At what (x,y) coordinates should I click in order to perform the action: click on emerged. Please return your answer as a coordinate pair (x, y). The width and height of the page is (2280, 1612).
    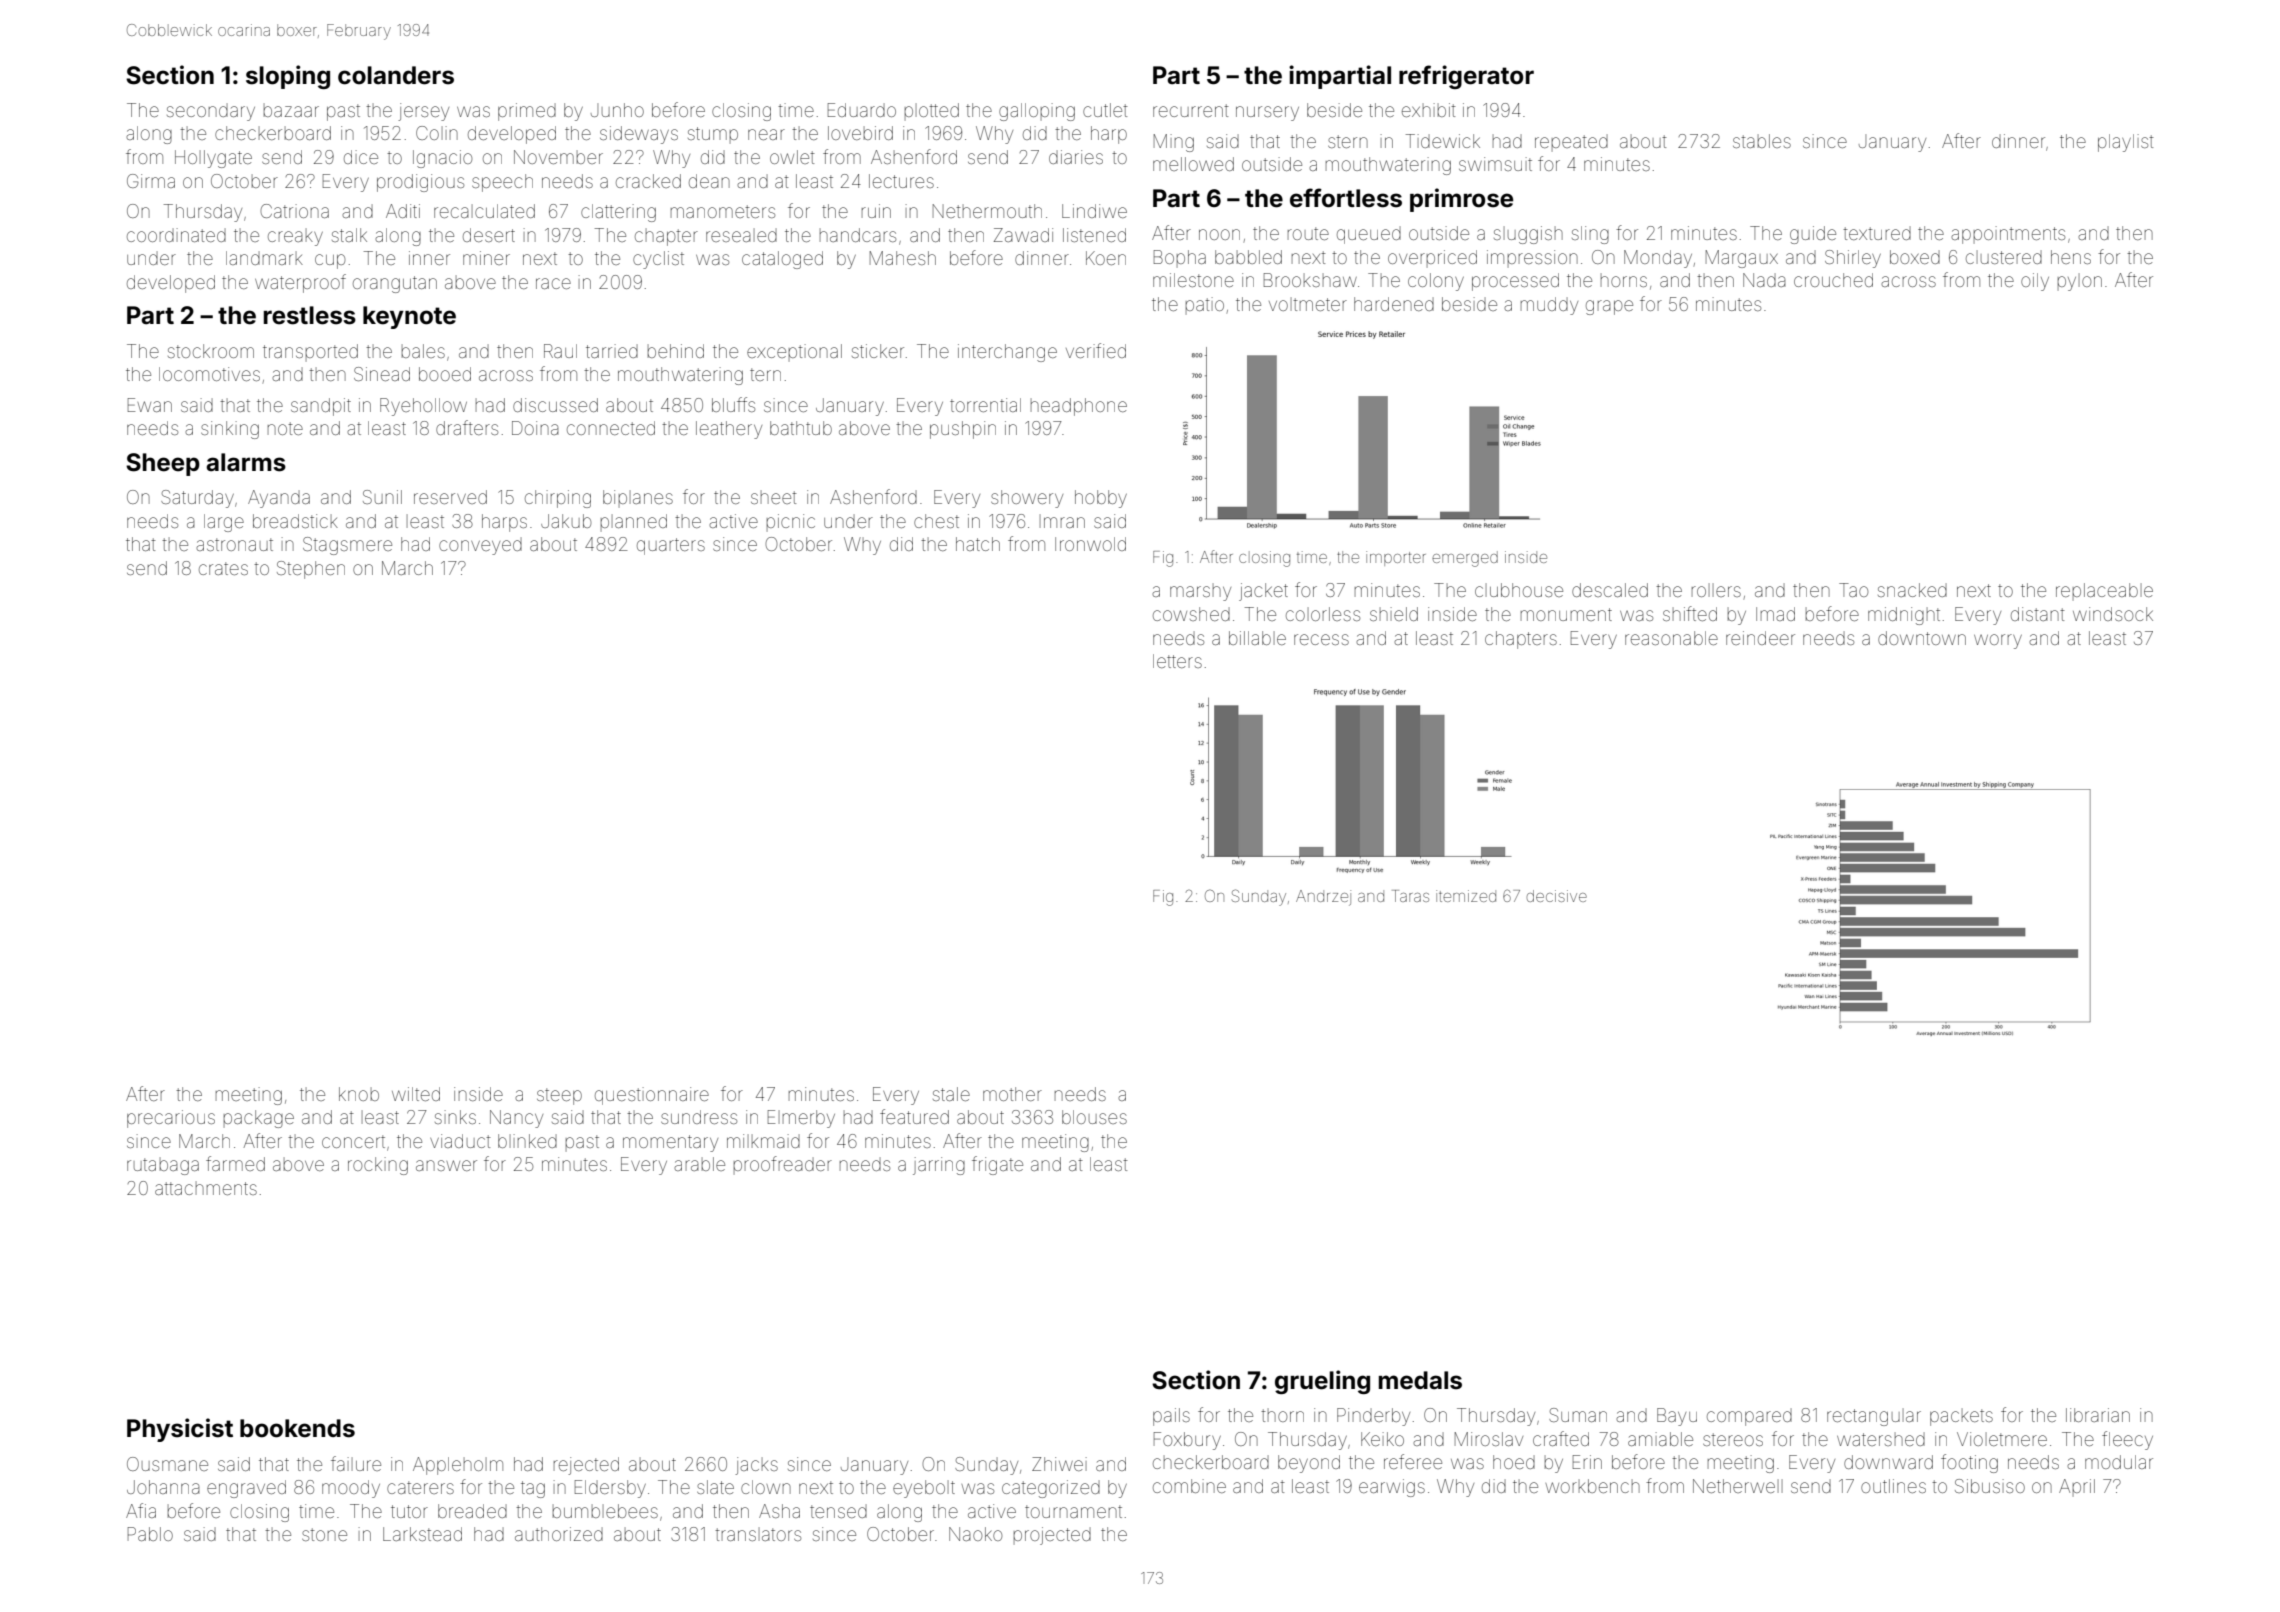
    Looking at the image, I should click on (1465, 559).
